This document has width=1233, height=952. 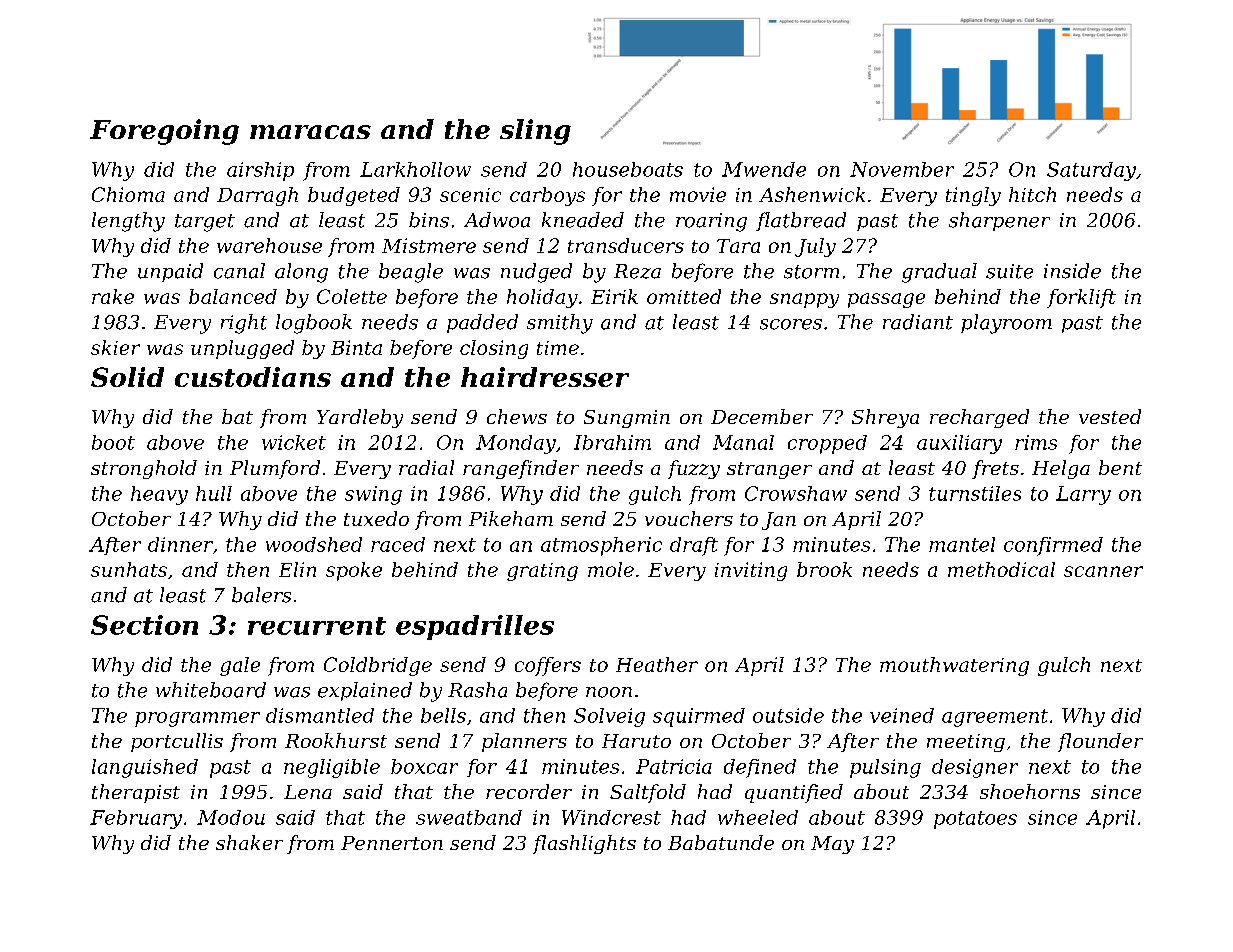 I want to click on custodians, so click(x=253, y=377).
